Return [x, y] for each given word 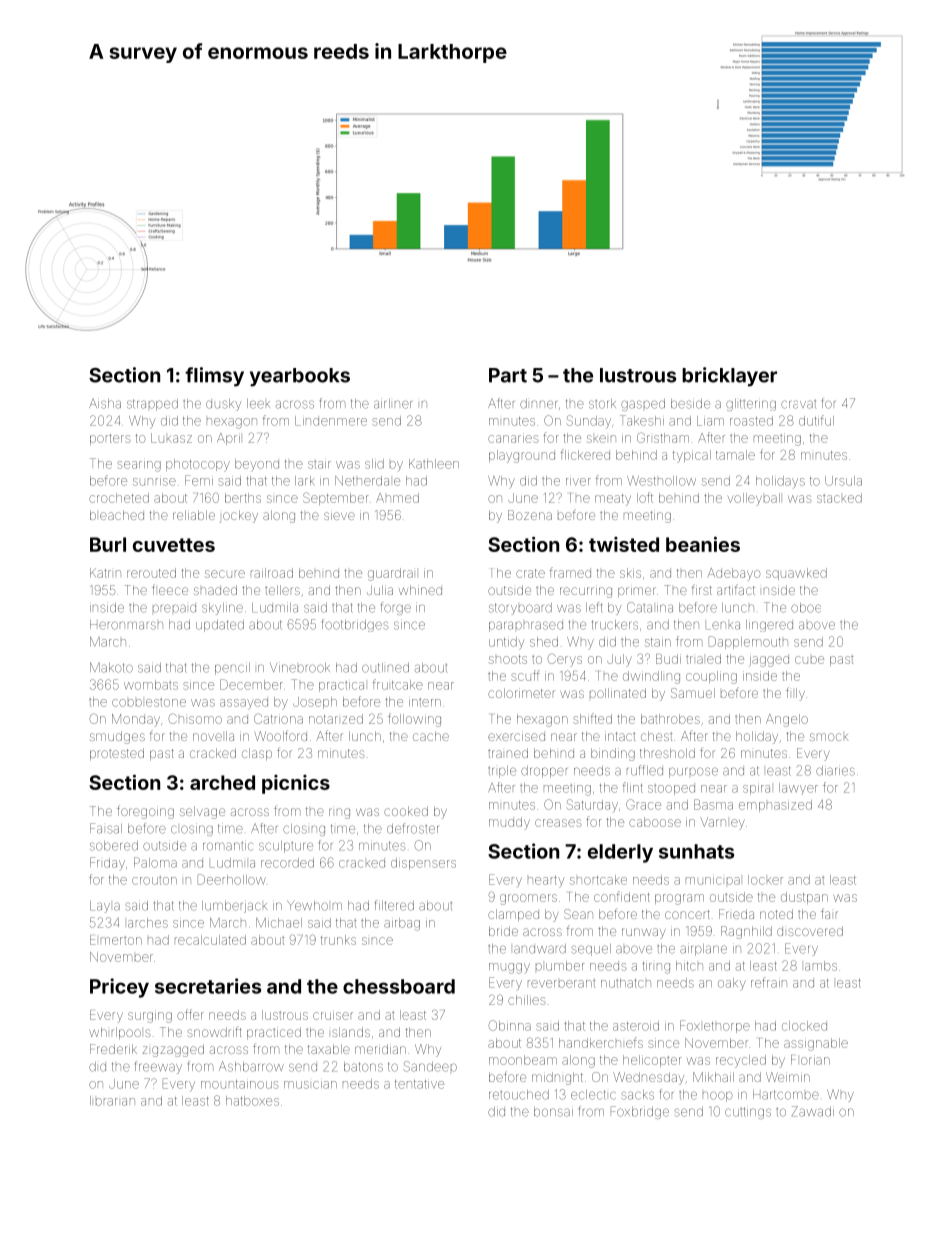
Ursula [843, 481]
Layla [105, 907]
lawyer [798, 788]
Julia [380, 590]
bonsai [553, 1112]
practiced [274, 1033]
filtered [394, 905]
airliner [393, 403]
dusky [223, 405]
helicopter [652, 1061]
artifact [736, 589]
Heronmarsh [126, 625]
